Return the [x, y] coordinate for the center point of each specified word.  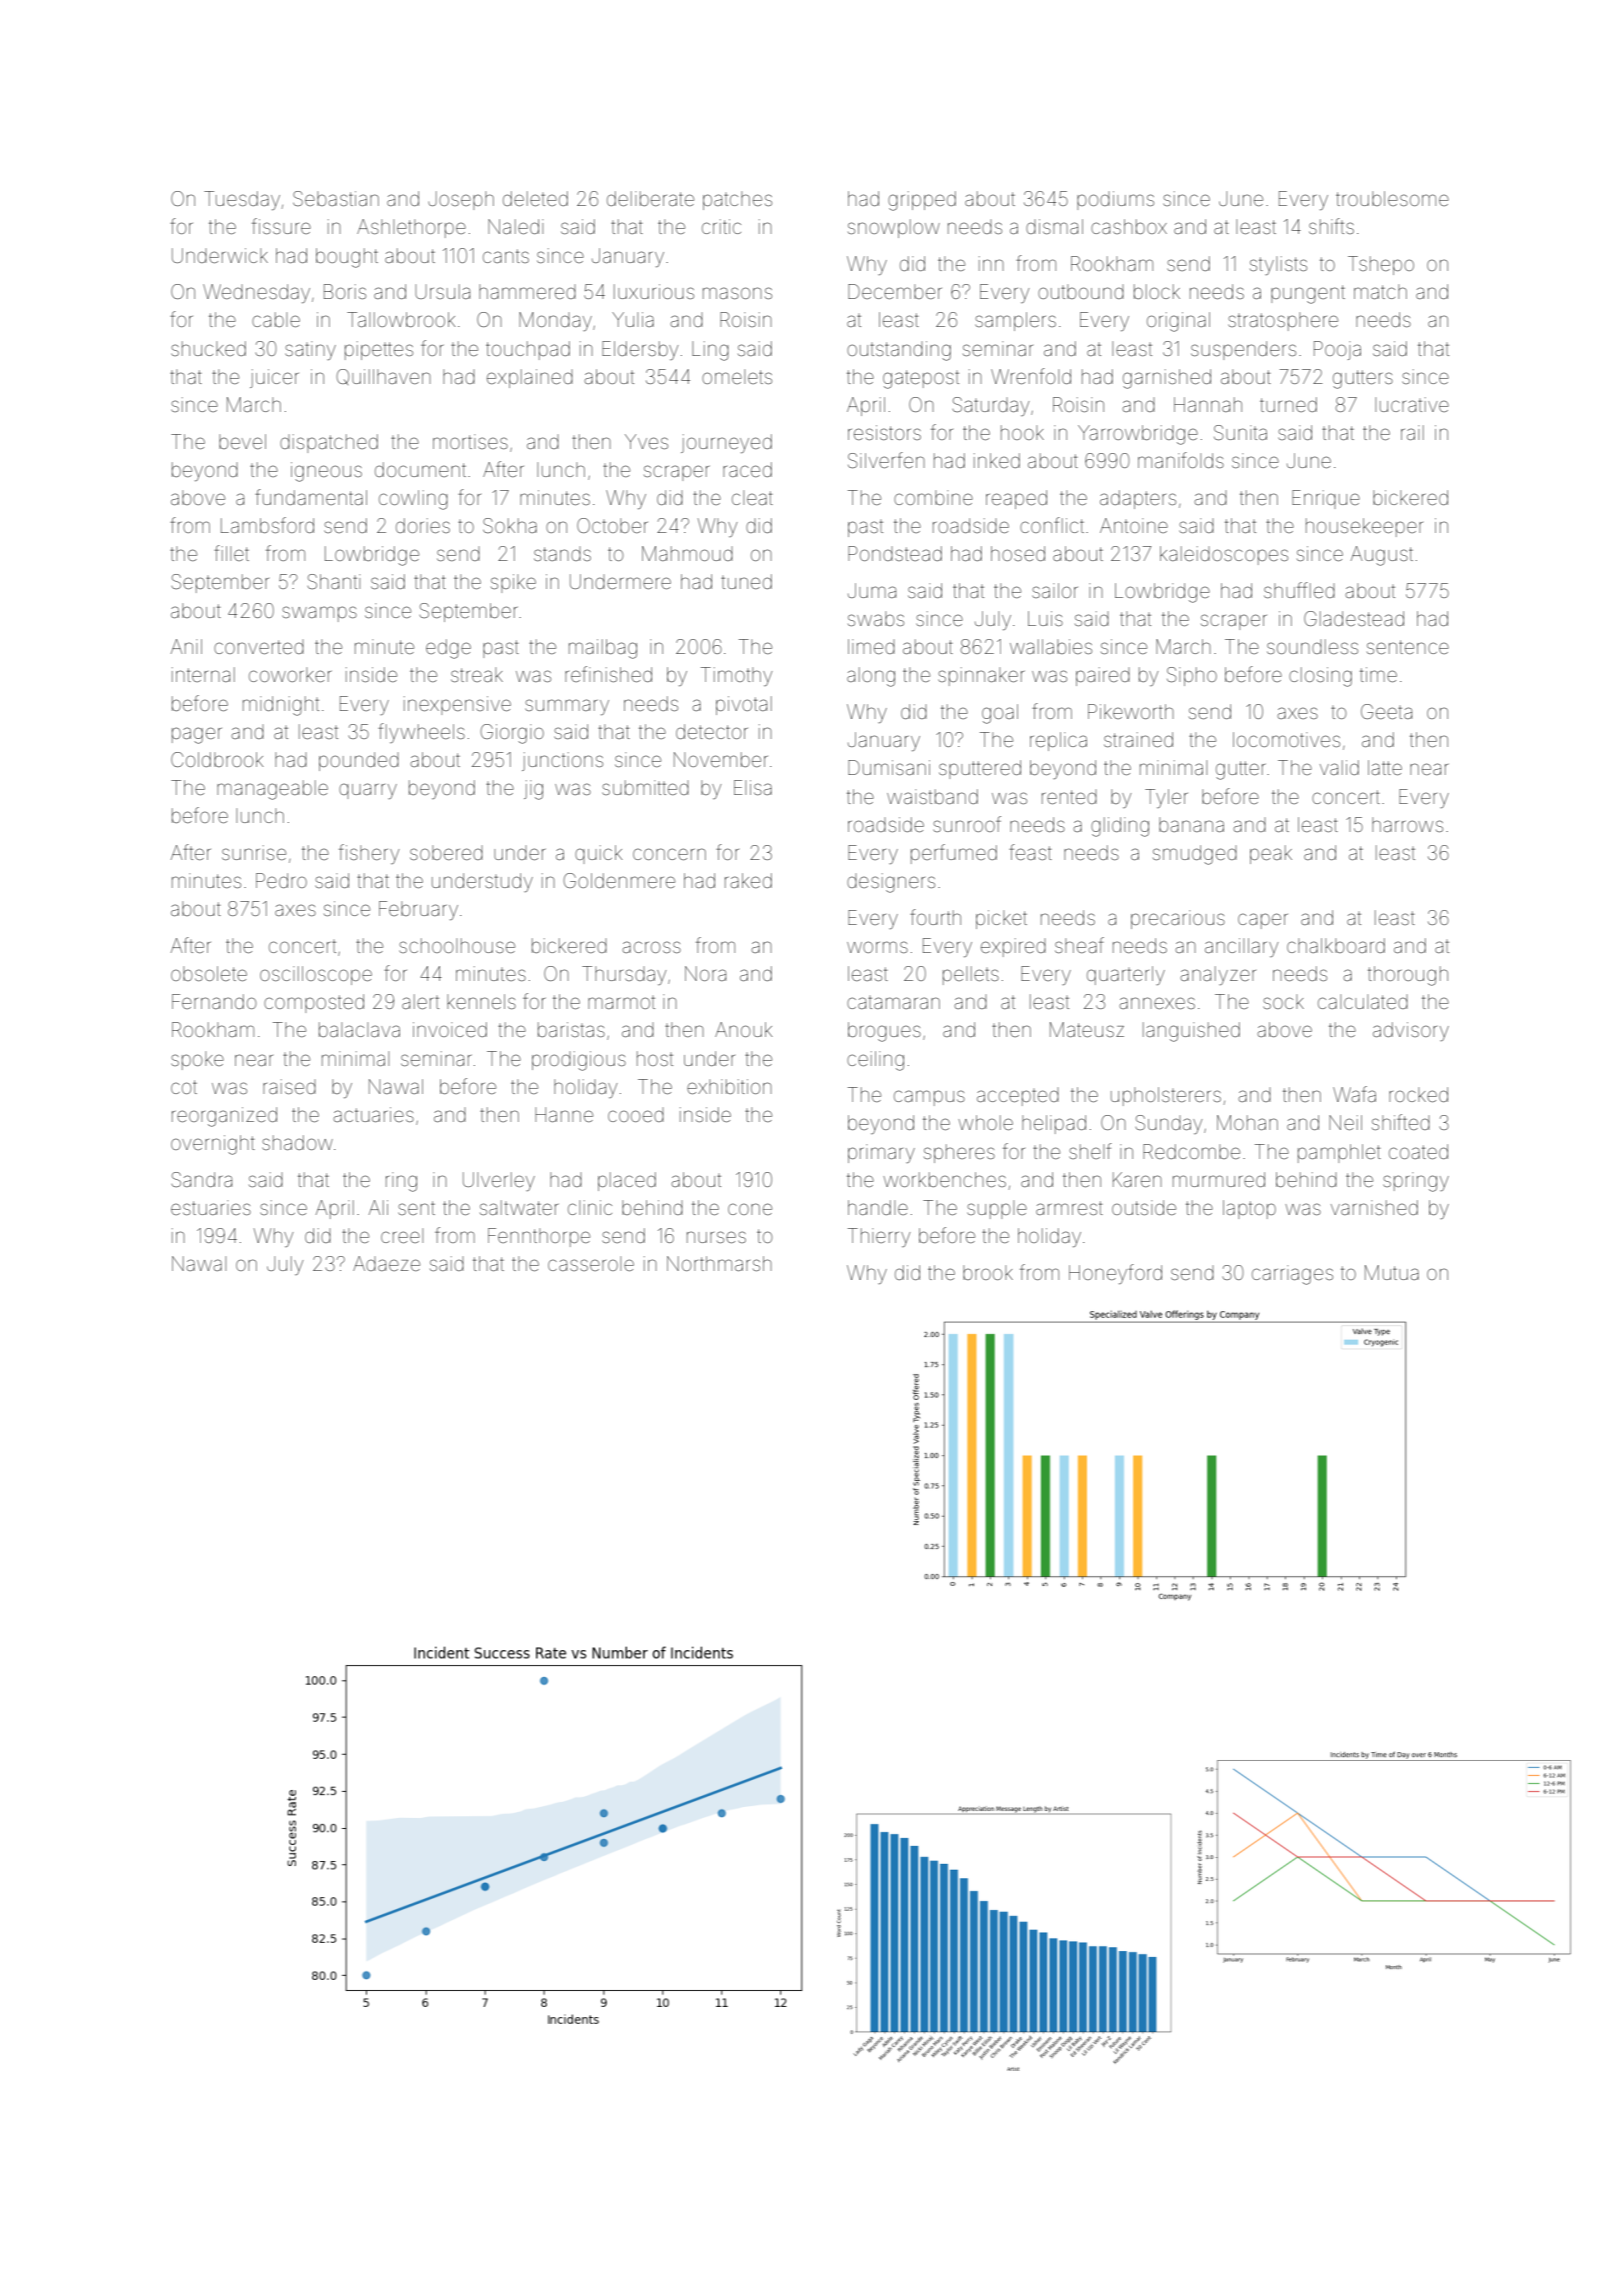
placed [627, 1181]
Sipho [1192, 676]
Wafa [1354, 1094]
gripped [922, 201]
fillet [231, 553]
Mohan [1247, 1122]
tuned [746, 581]
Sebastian [336, 198]
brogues [884, 1032]
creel [402, 1235]
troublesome [1392, 198]
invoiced [450, 1029]
